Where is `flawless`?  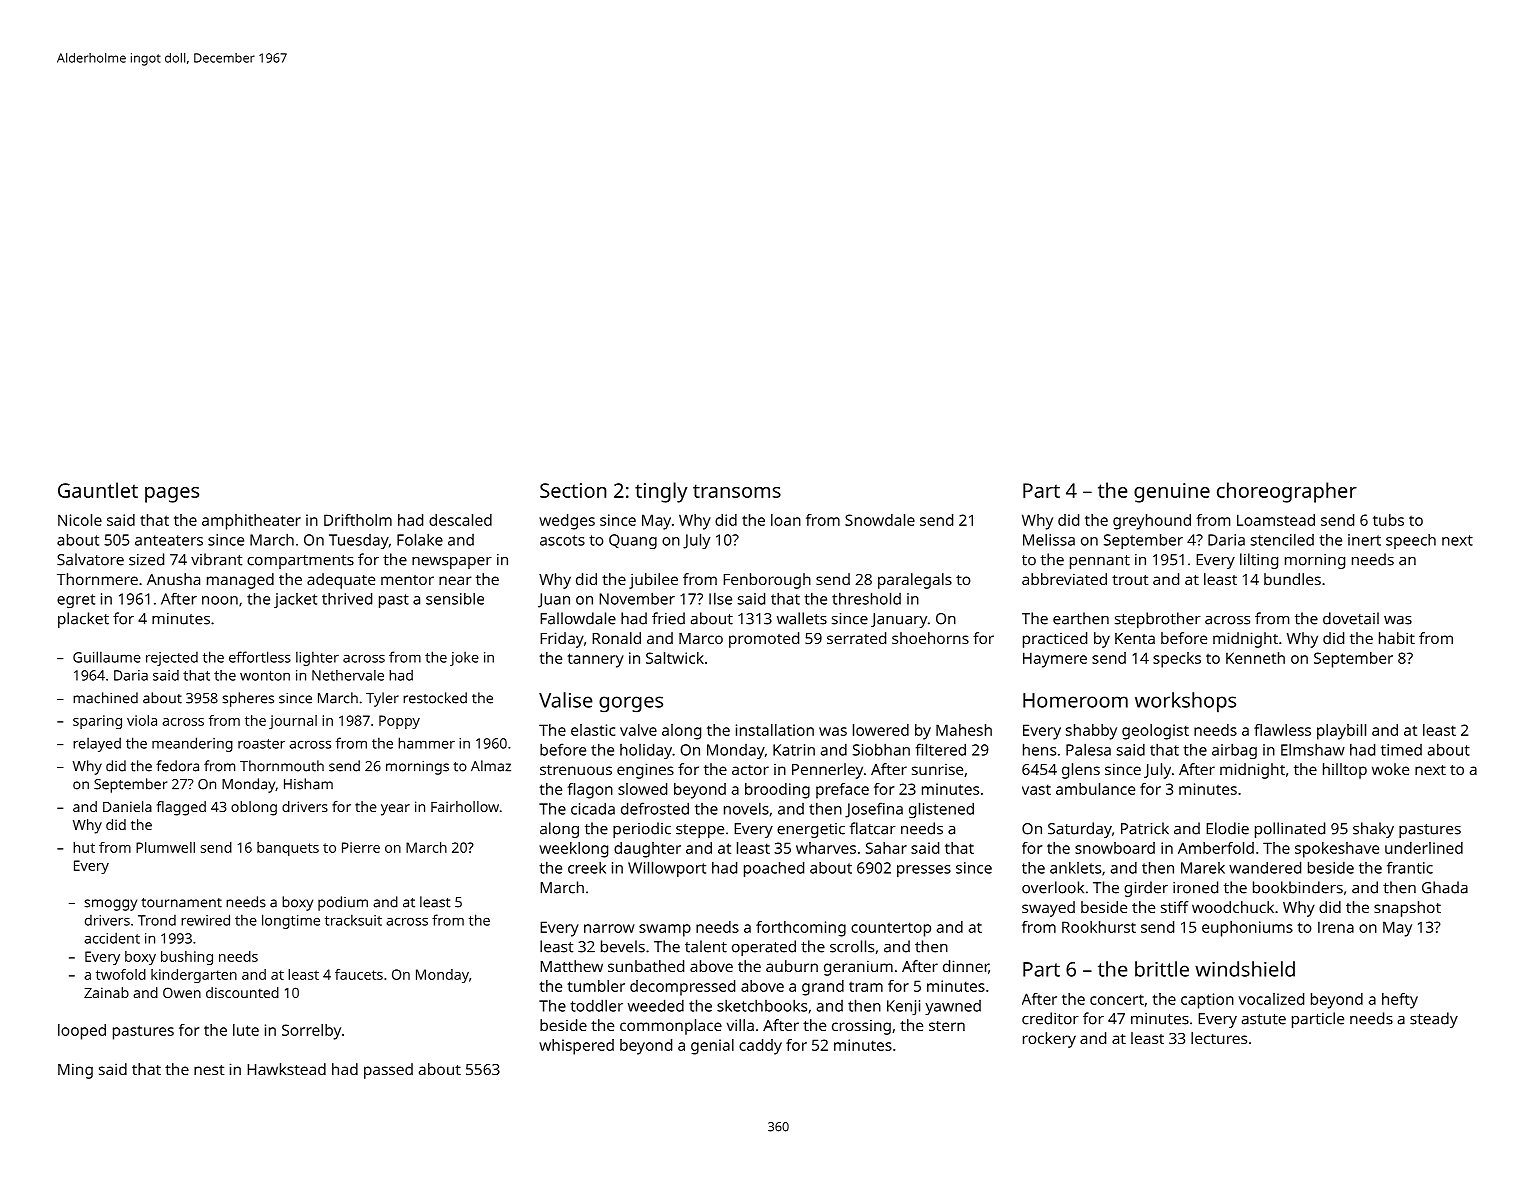 flawless is located at coordinates (1282, 730).
